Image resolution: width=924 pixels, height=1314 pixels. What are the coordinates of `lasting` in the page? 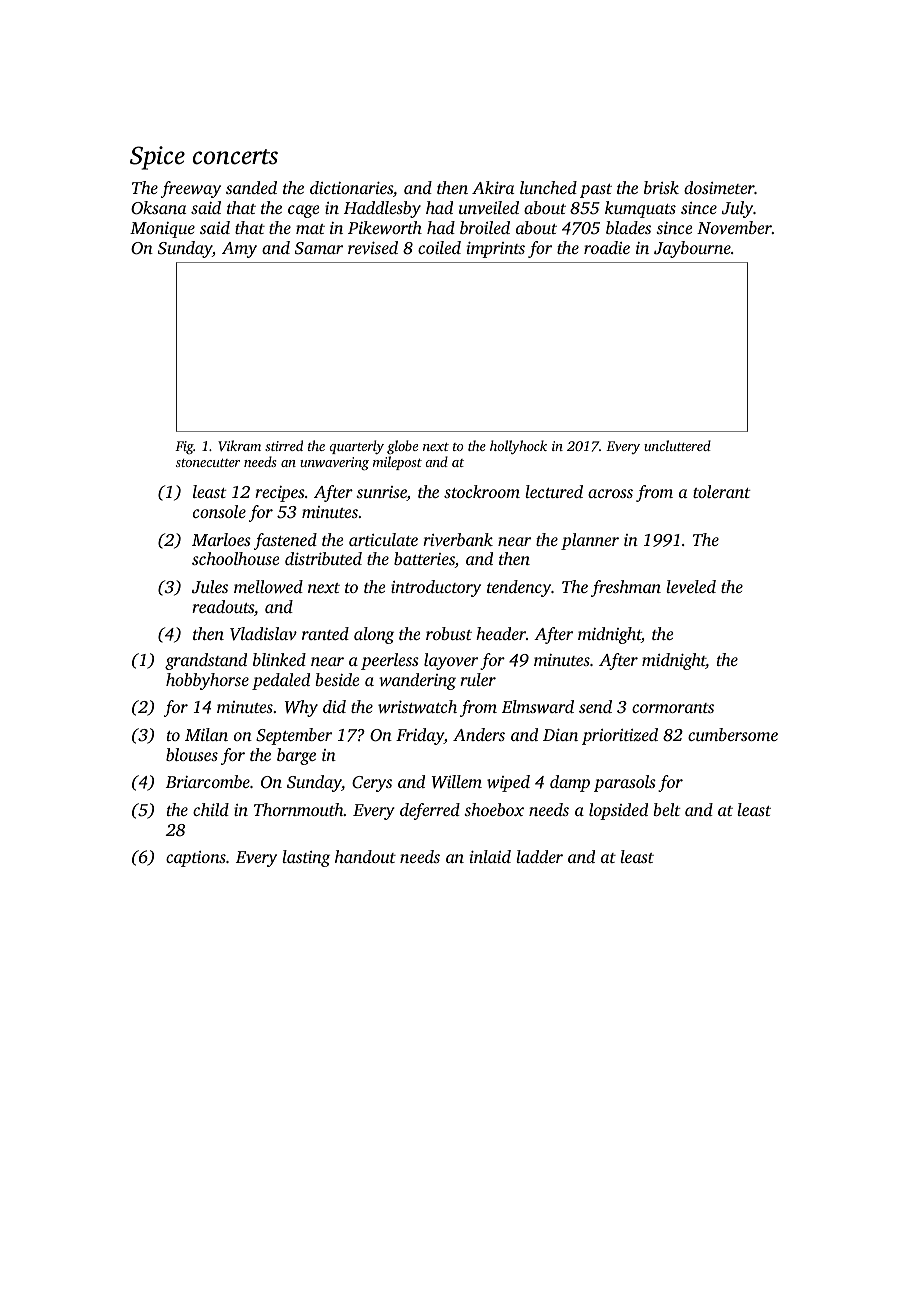 It's located at (306, 858).
